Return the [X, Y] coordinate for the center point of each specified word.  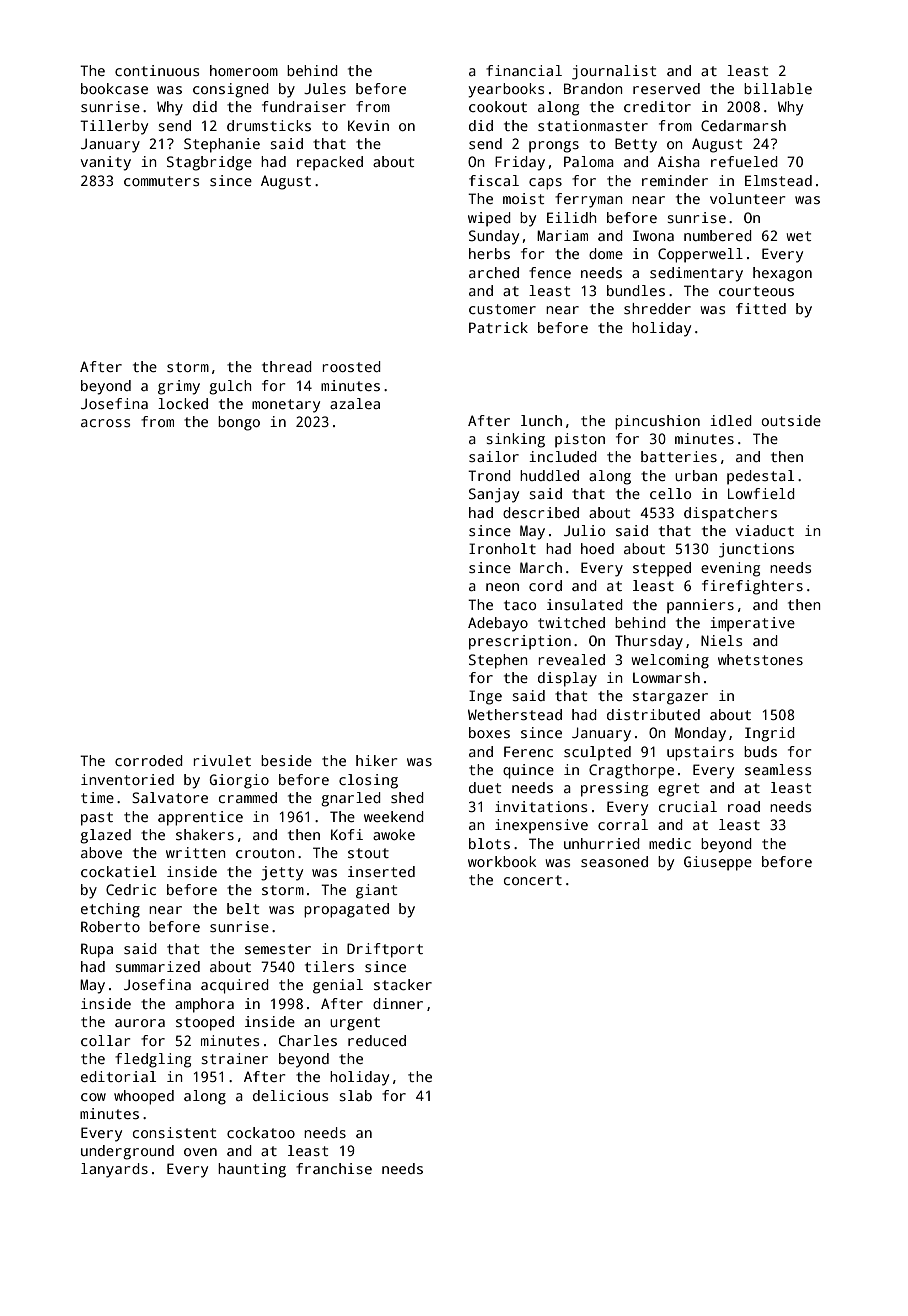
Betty [636, 145]
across [105, 423]
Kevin [368, 125]
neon [502, 587]
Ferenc [528, 751]
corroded [149, 760]
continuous [157, 70]
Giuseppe [718, 863]
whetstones [760, 659]
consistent [174, 1132]
